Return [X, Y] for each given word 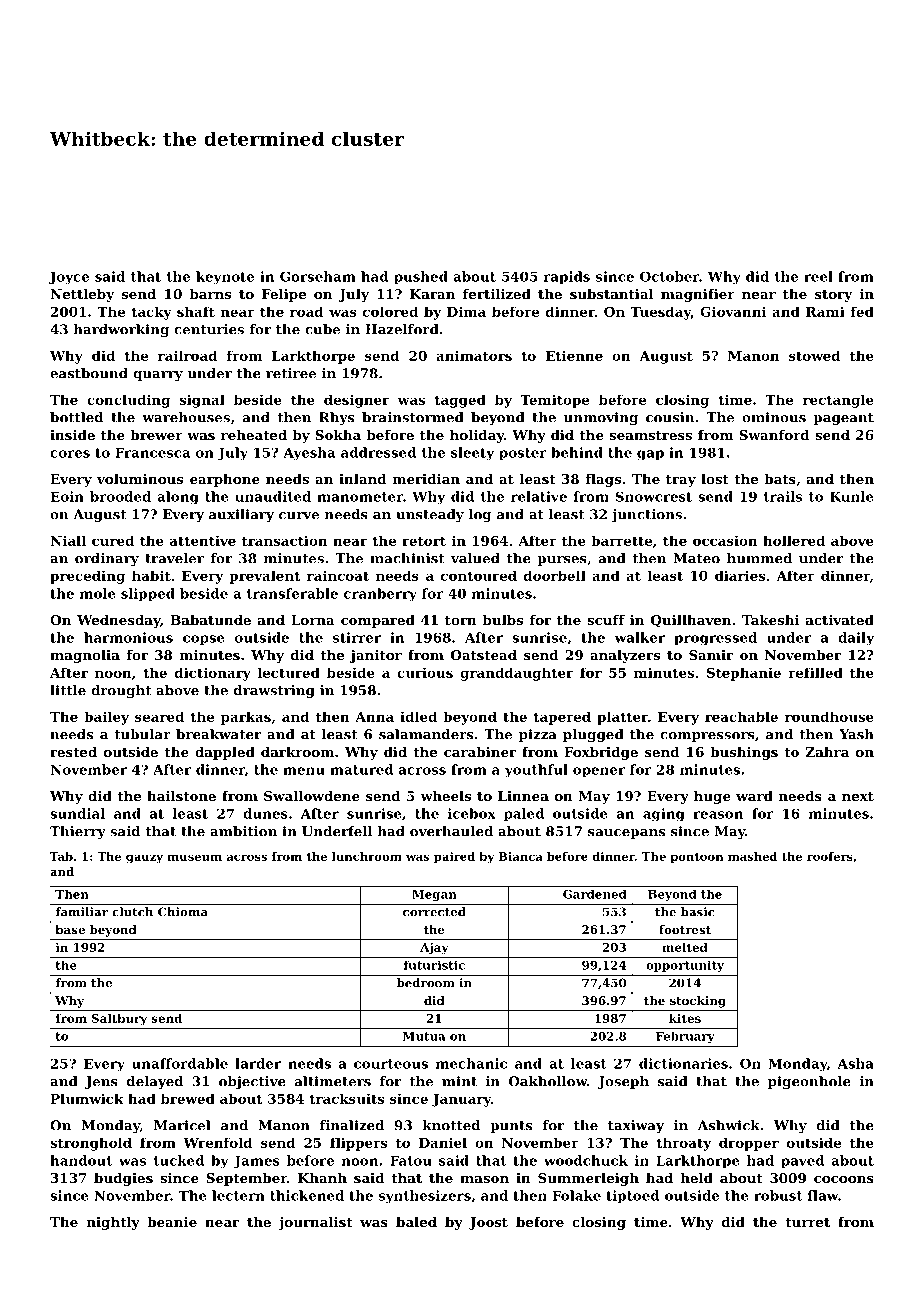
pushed [421, 278]
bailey [106, 718]
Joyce [69, 277]
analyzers [625, 656]
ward [754, 796]
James [257, 1161]
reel [818, 276]
